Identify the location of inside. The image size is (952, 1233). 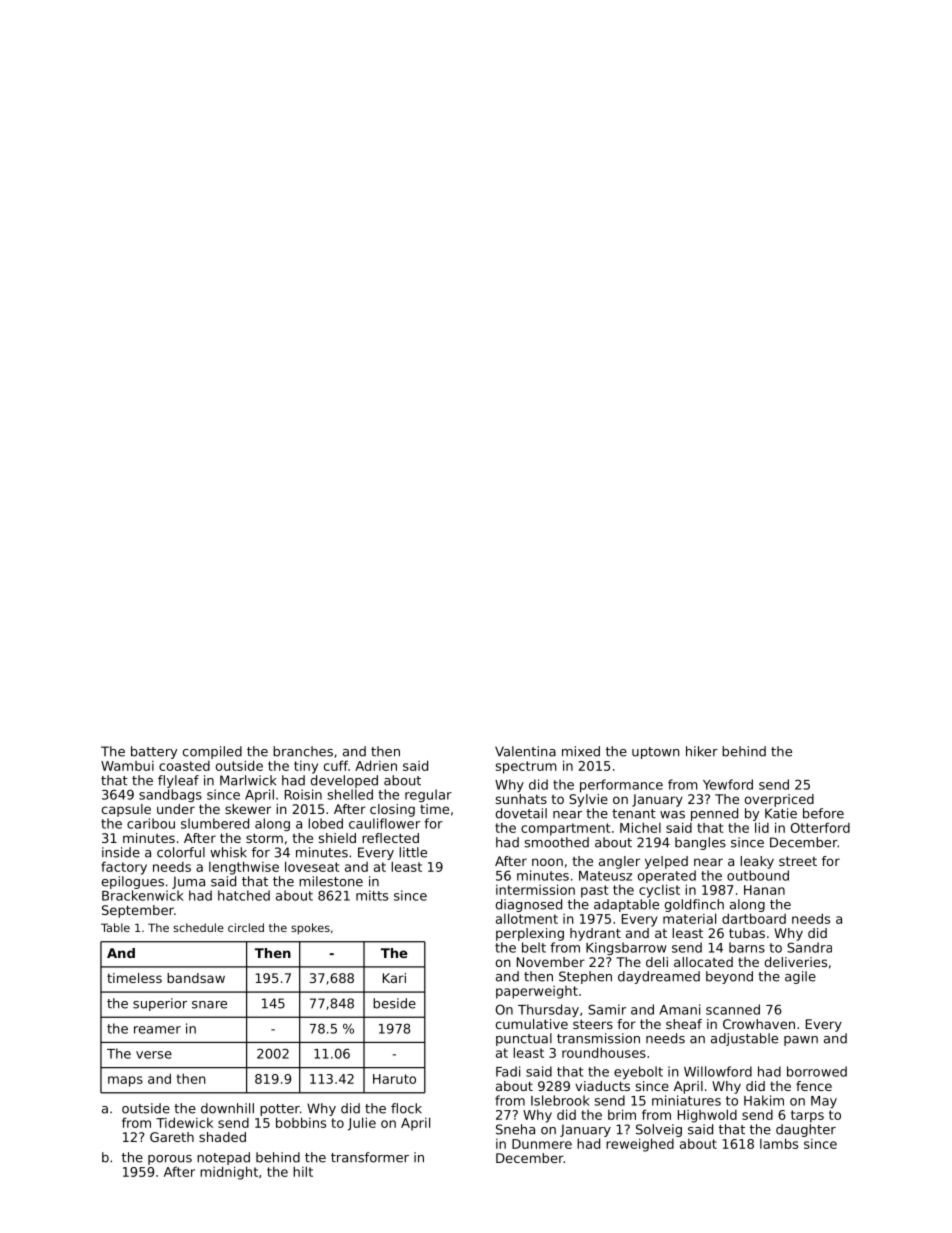
(121, 852).
